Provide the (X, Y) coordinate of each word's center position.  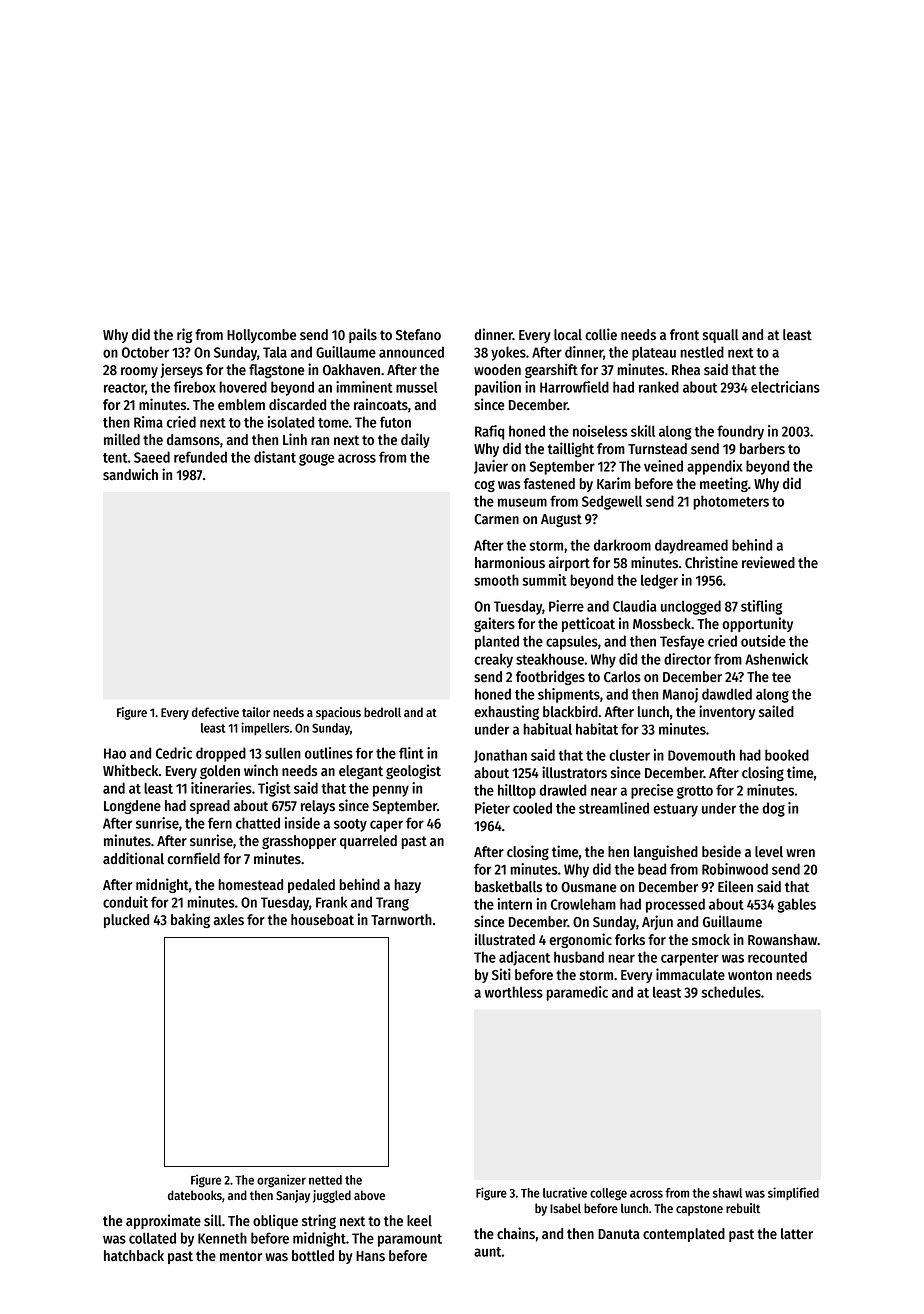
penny (391, 791)
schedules (731, 992)
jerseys (182, 370)
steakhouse (550, 659)
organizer (281, 1181)
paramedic (577, 993)
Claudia (635, 606)
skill (643, 431)
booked (787, 755)
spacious (338, 713)
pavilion (498, 388)
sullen (283, 753)
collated (152, 1238)
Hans (370, 1256)
